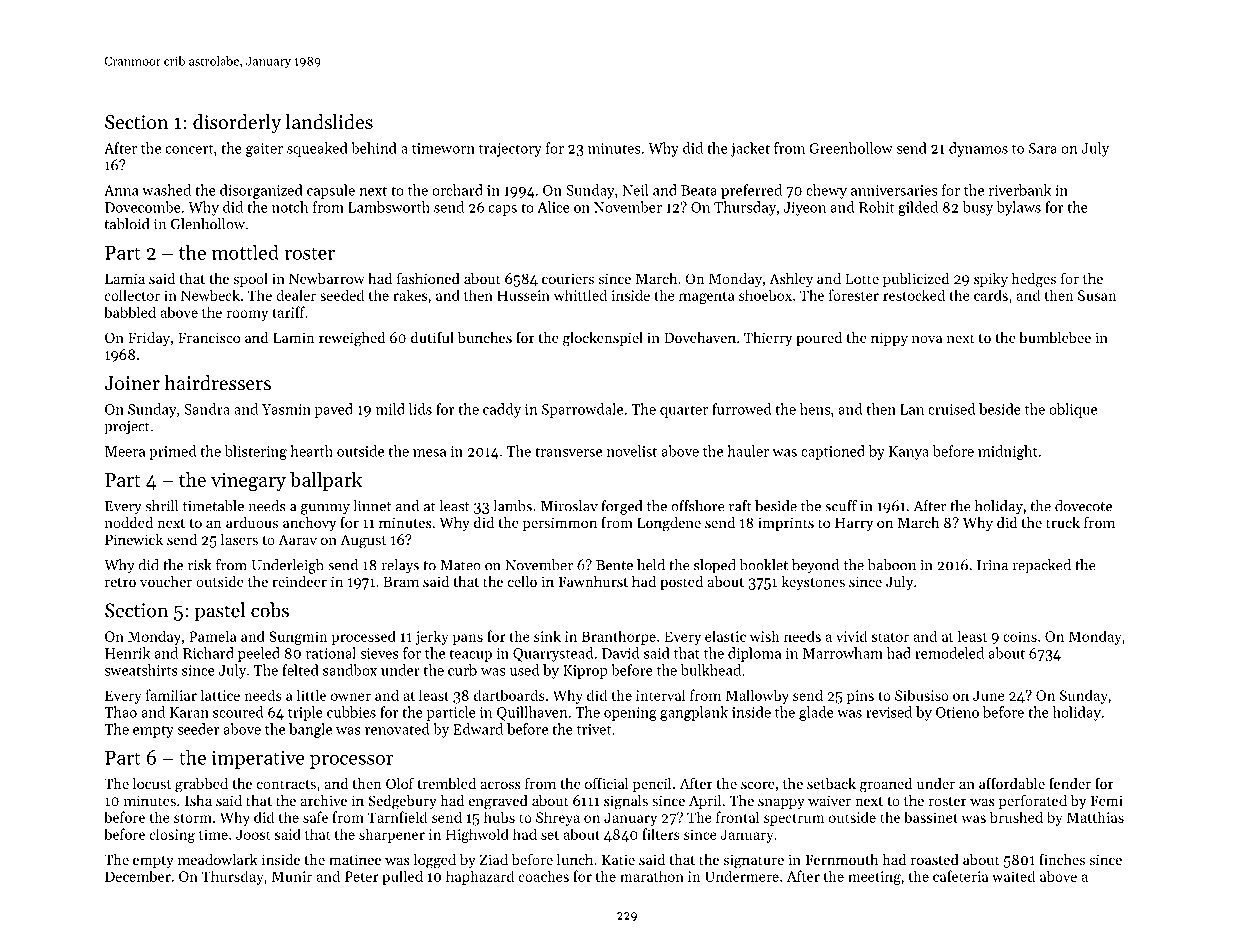 The width and height of the image is (1233, 952). Describe the element at coordinates (737, 817) in the image. I see `frontal` at that location.
